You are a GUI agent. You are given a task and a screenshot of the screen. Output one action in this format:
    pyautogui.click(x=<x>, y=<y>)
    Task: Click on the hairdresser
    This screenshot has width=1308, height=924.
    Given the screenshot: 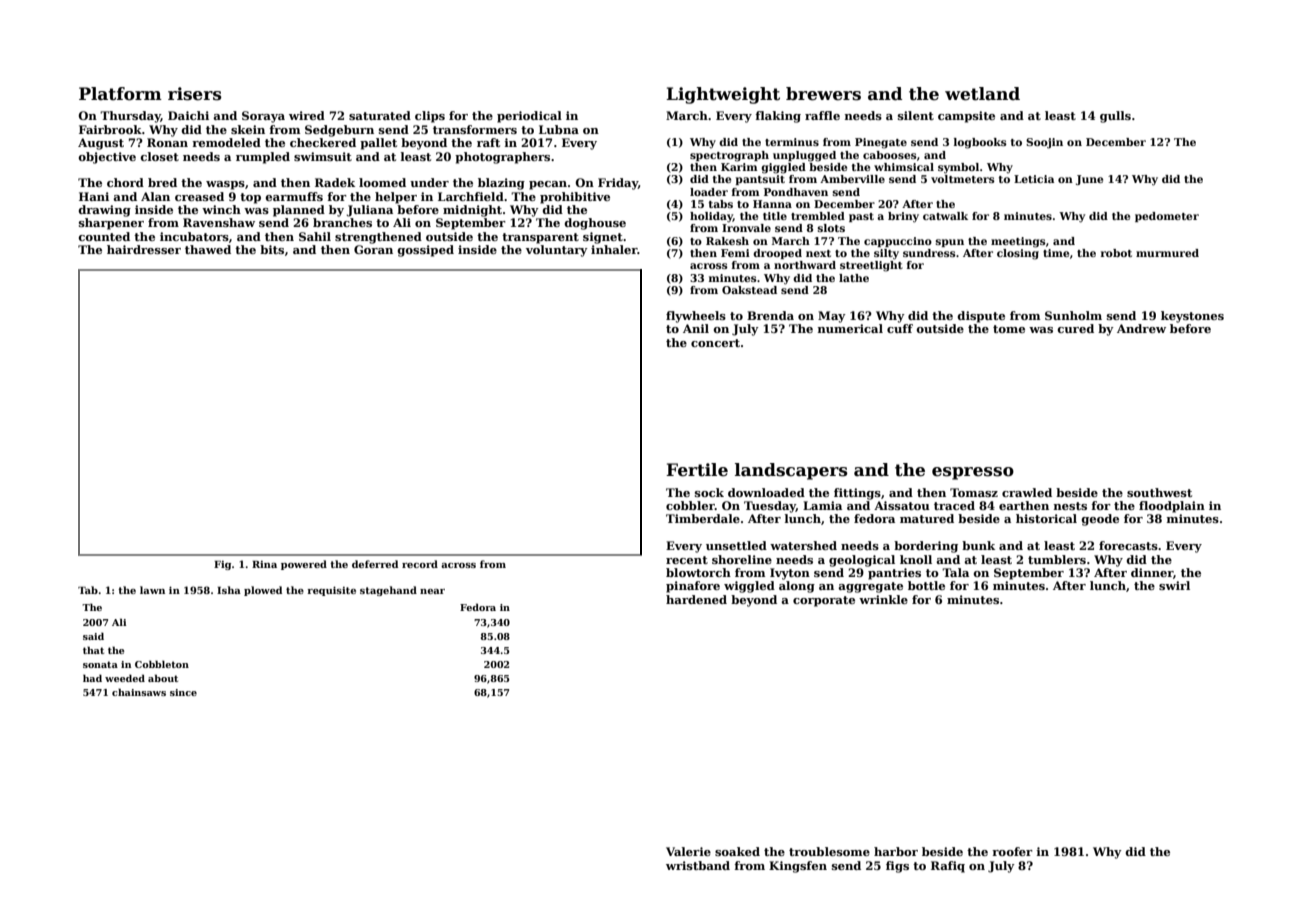 What is the action you would take?
    pyautogui.click(x=144, y=249)
